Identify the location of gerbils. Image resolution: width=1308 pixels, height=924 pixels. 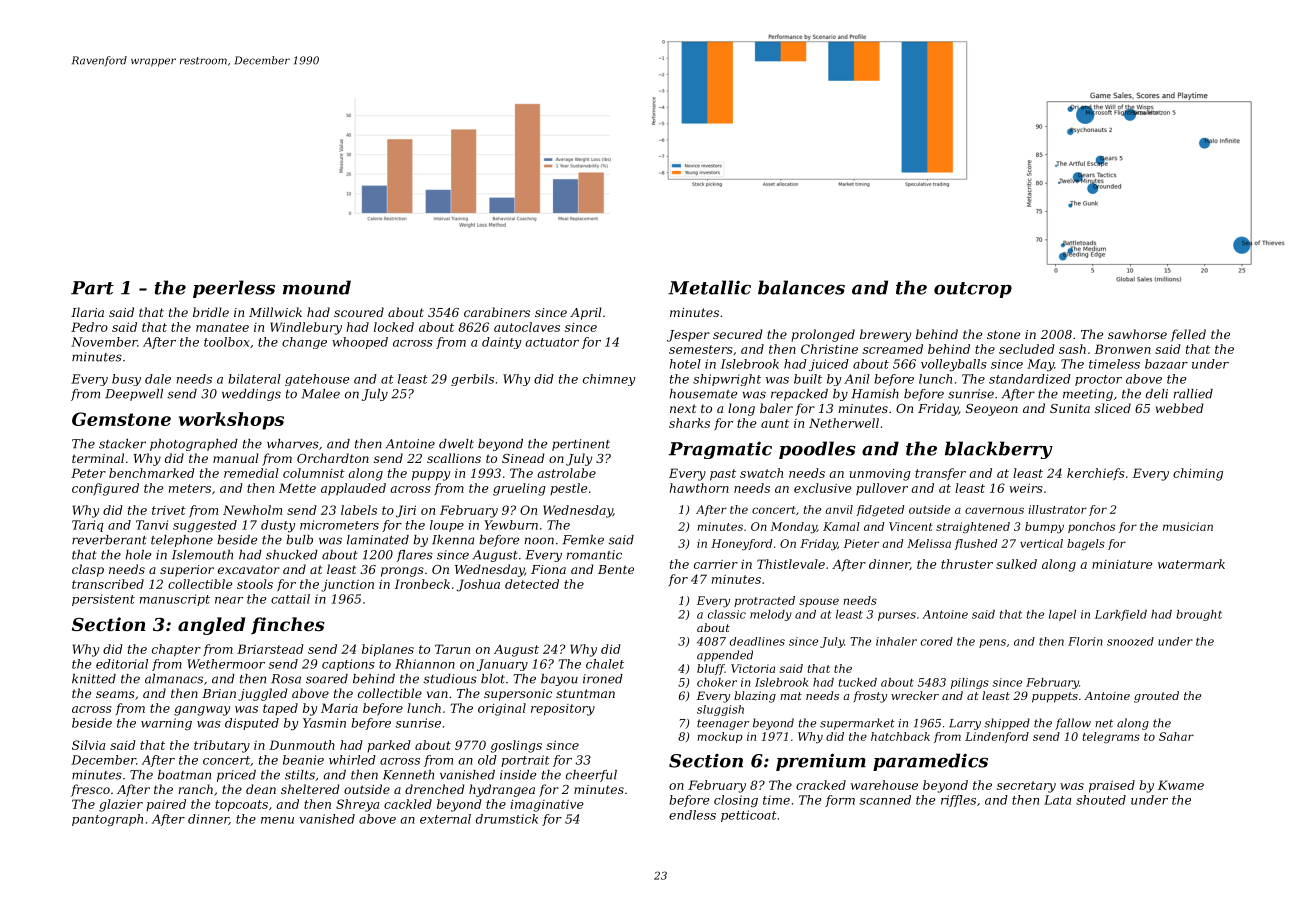
(472, 380).
